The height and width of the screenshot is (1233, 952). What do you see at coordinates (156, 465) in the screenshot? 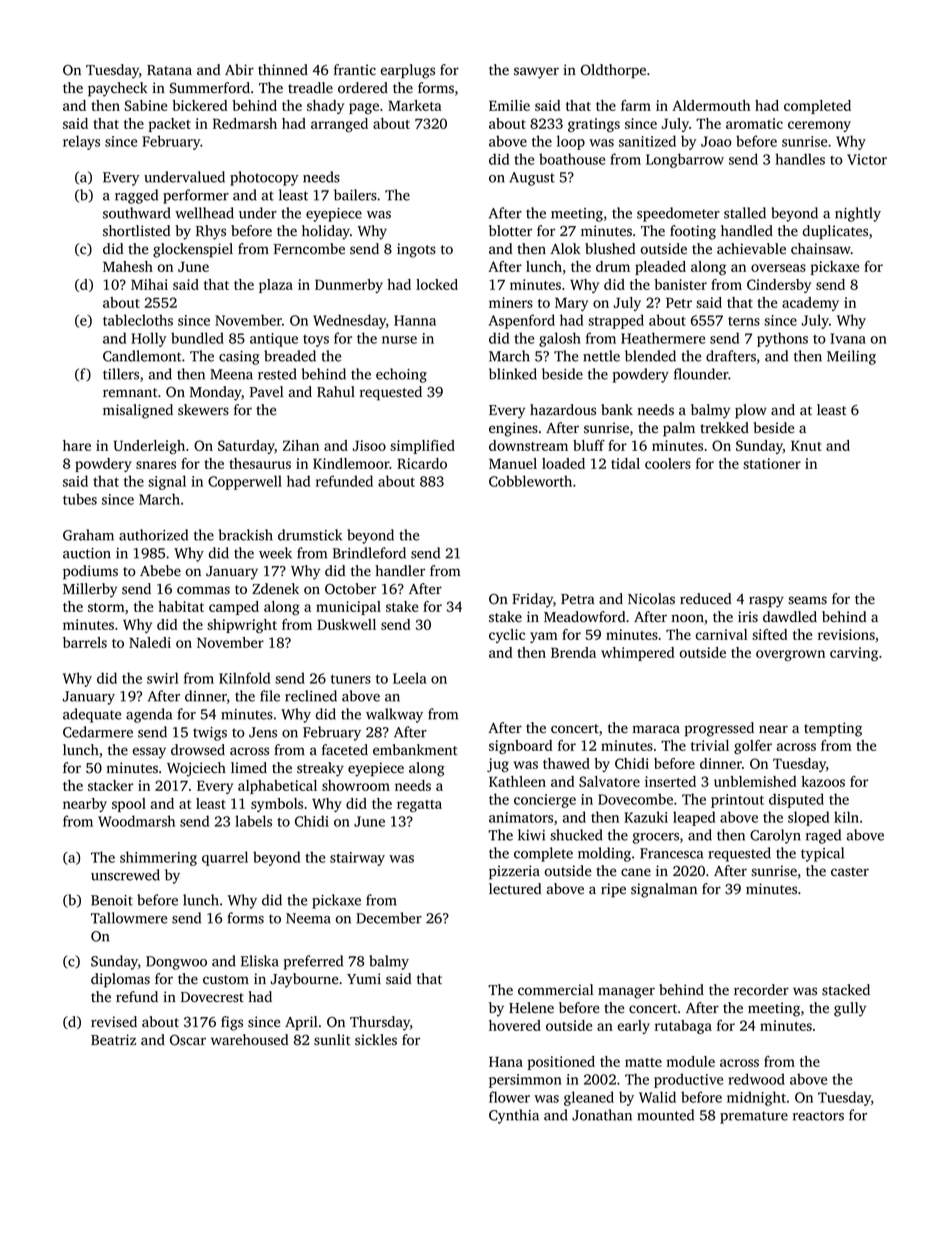
I see `snares` at bounding box center [156, 465].
